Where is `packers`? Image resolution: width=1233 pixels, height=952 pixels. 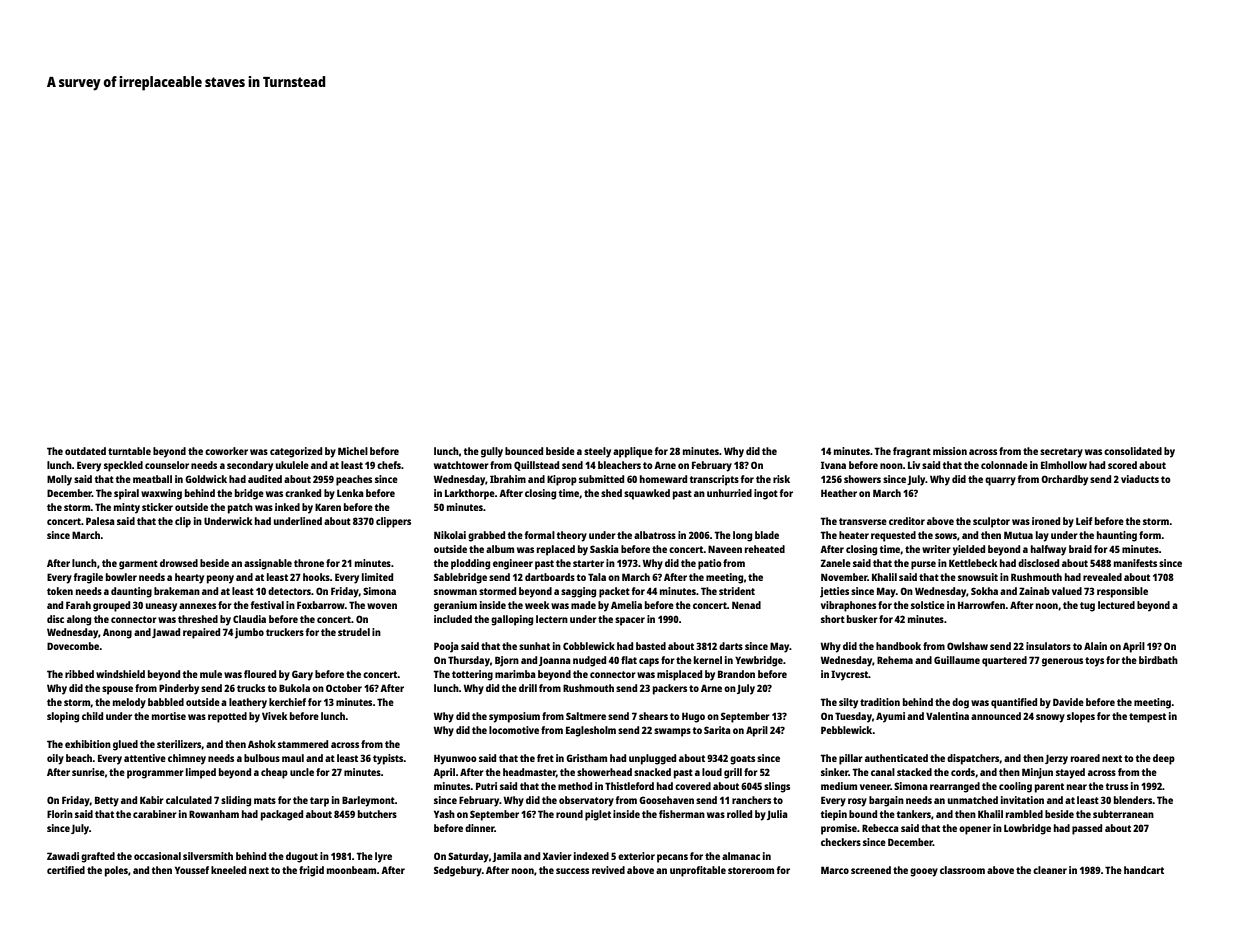 packers is located at coordinates (670, 689).
